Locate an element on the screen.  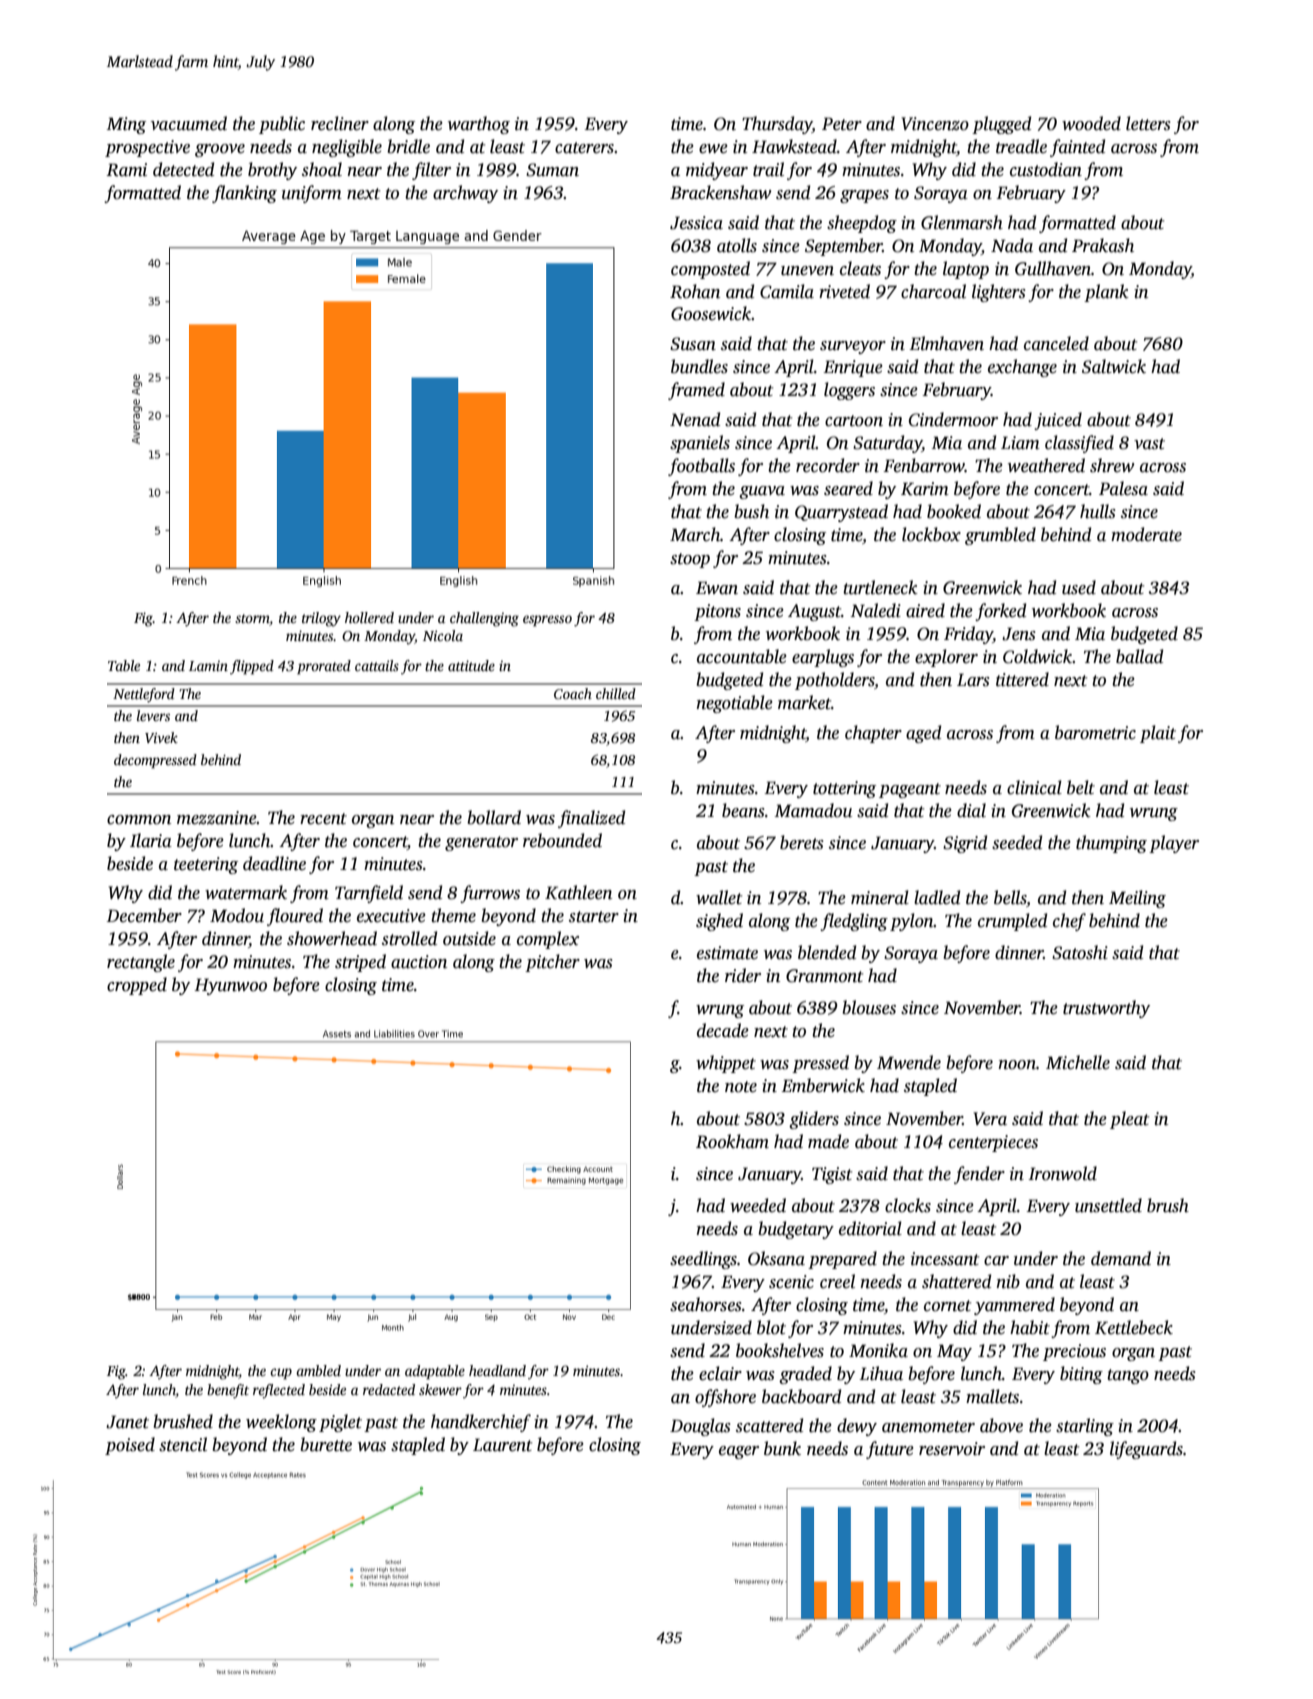
letters is located at coordinates (1148, 123).
